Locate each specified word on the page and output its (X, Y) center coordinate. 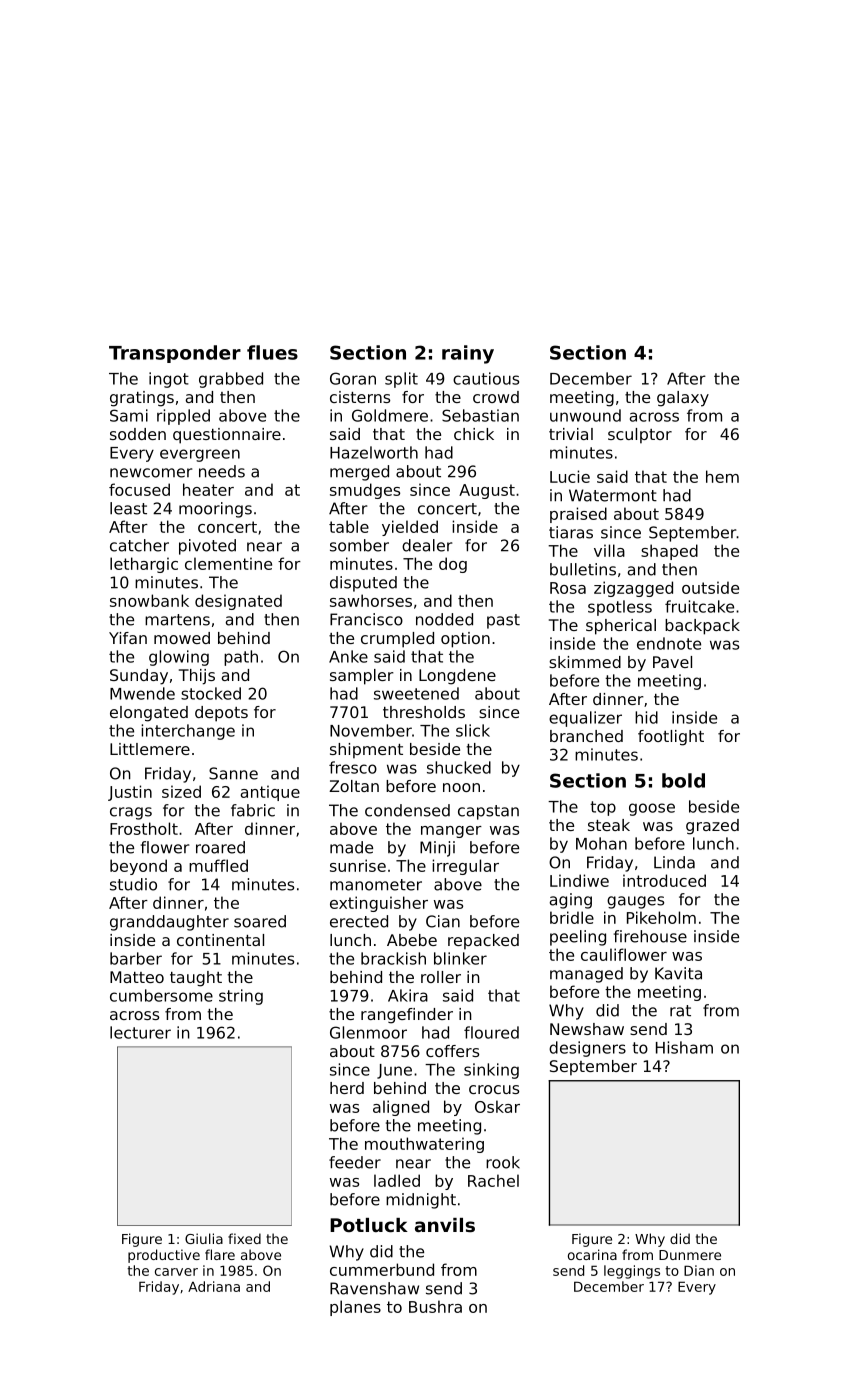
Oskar (497, 1106)
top (603, 808)
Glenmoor (368, 1032)
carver (176, 1272)
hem (722, 476)
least (128, 508)
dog (453, 565)
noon (461, 787)
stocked (211, 693)
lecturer (140, 1032)
